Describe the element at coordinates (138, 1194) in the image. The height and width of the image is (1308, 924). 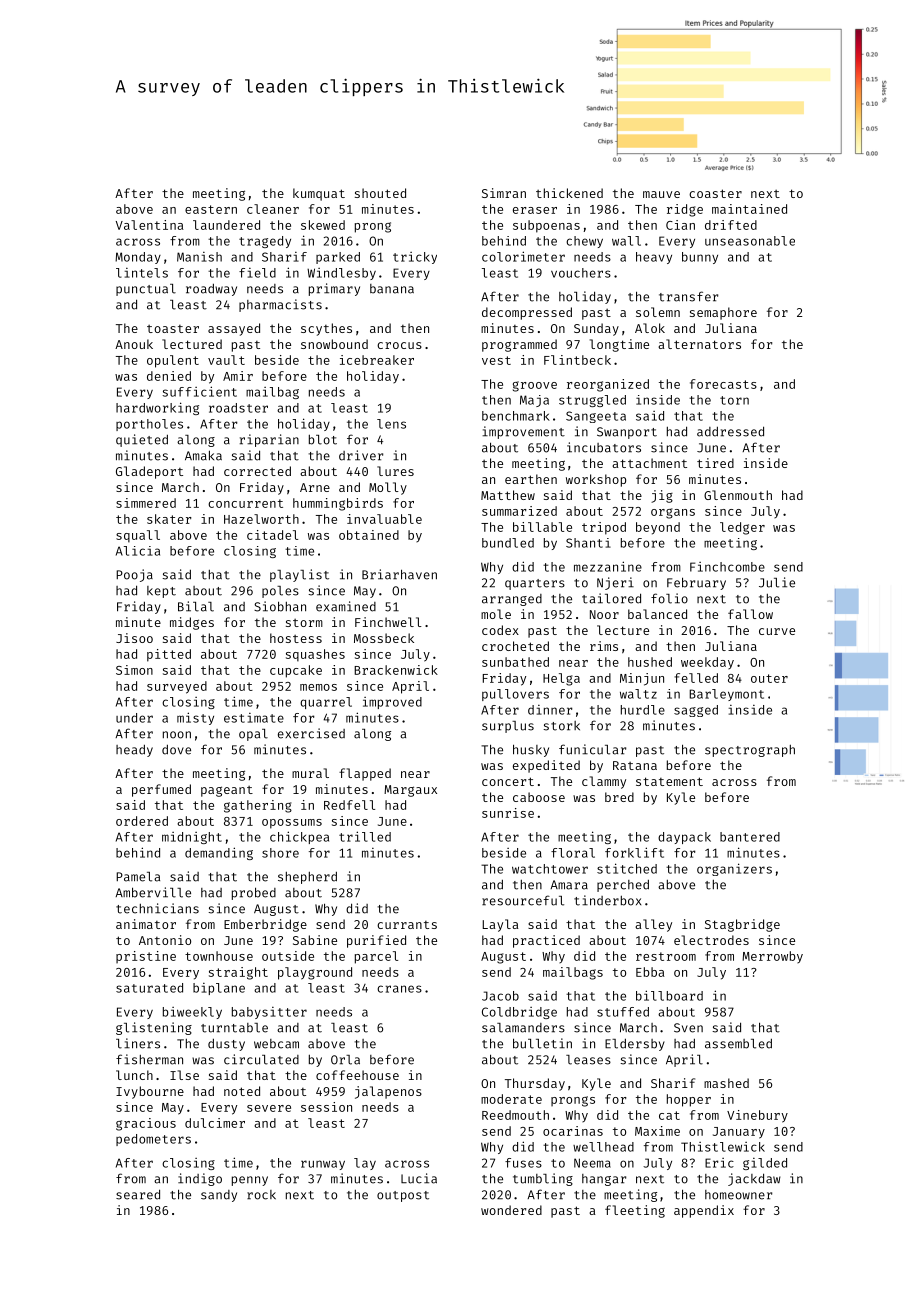
I see `seared` at that location.
